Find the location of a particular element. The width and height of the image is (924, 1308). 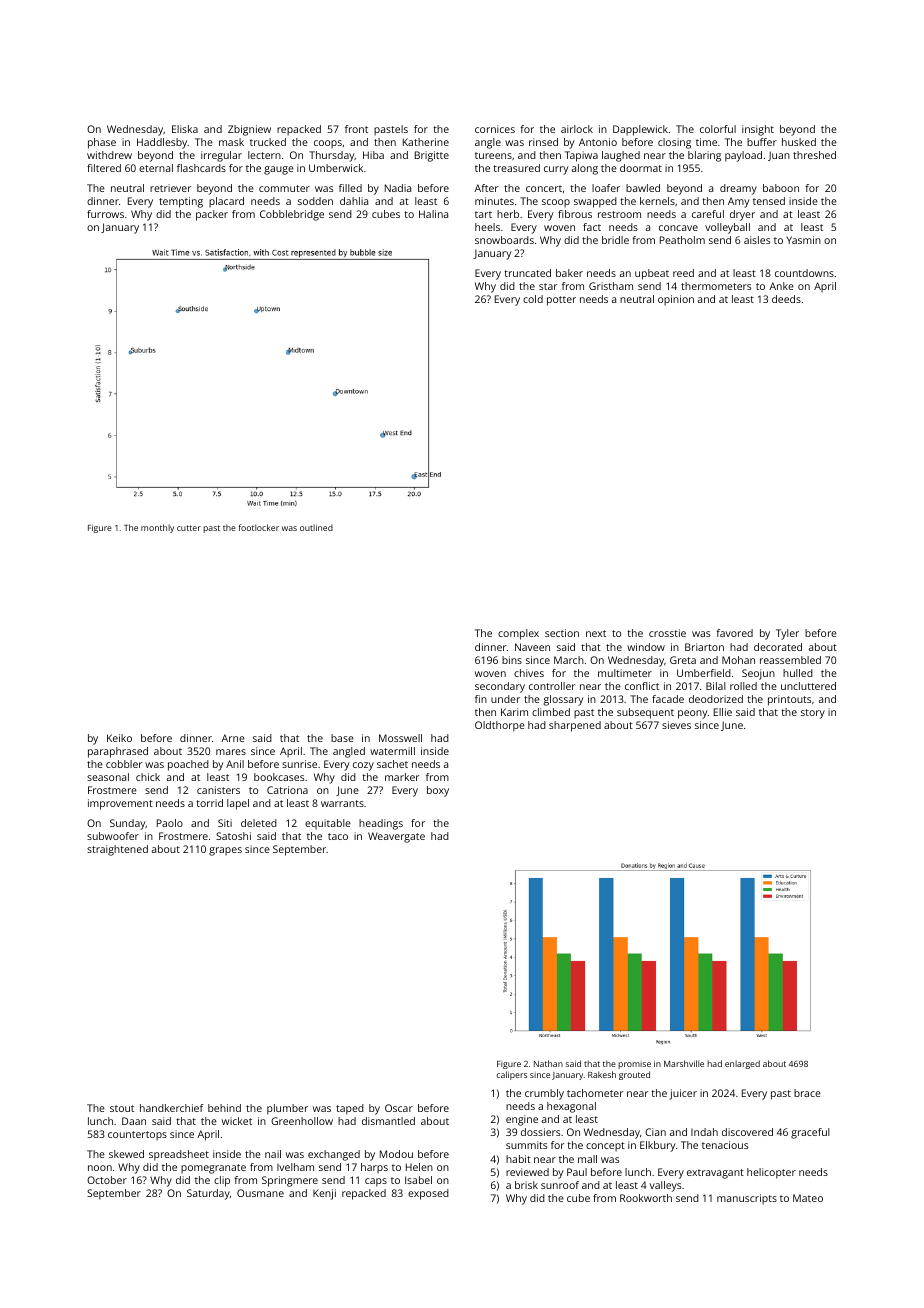

footlocker is located at coordinates (258, 527).
